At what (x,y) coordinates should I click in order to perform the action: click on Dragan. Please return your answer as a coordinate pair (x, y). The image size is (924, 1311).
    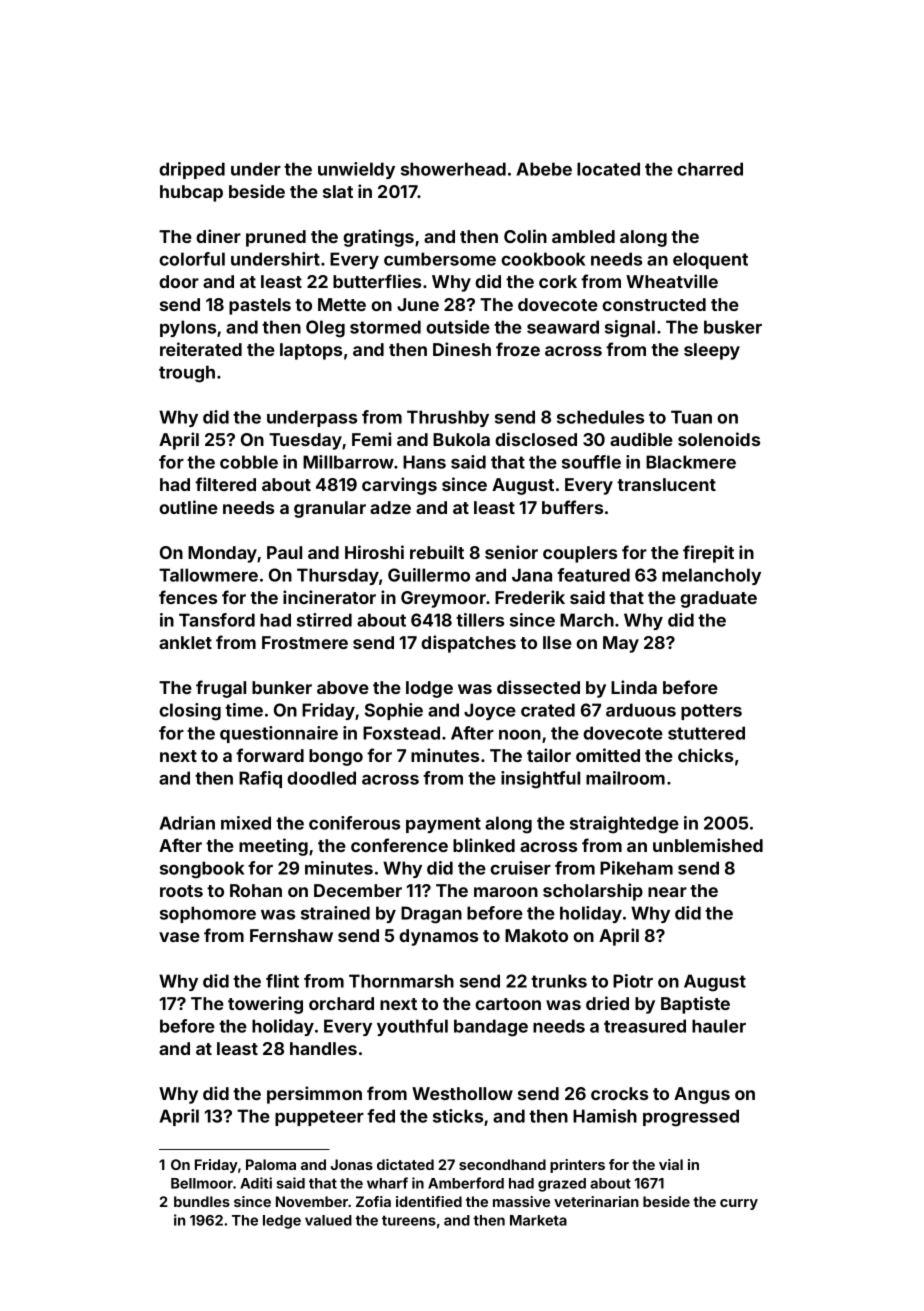
    Looking at the image, I should click on (431, 915).
